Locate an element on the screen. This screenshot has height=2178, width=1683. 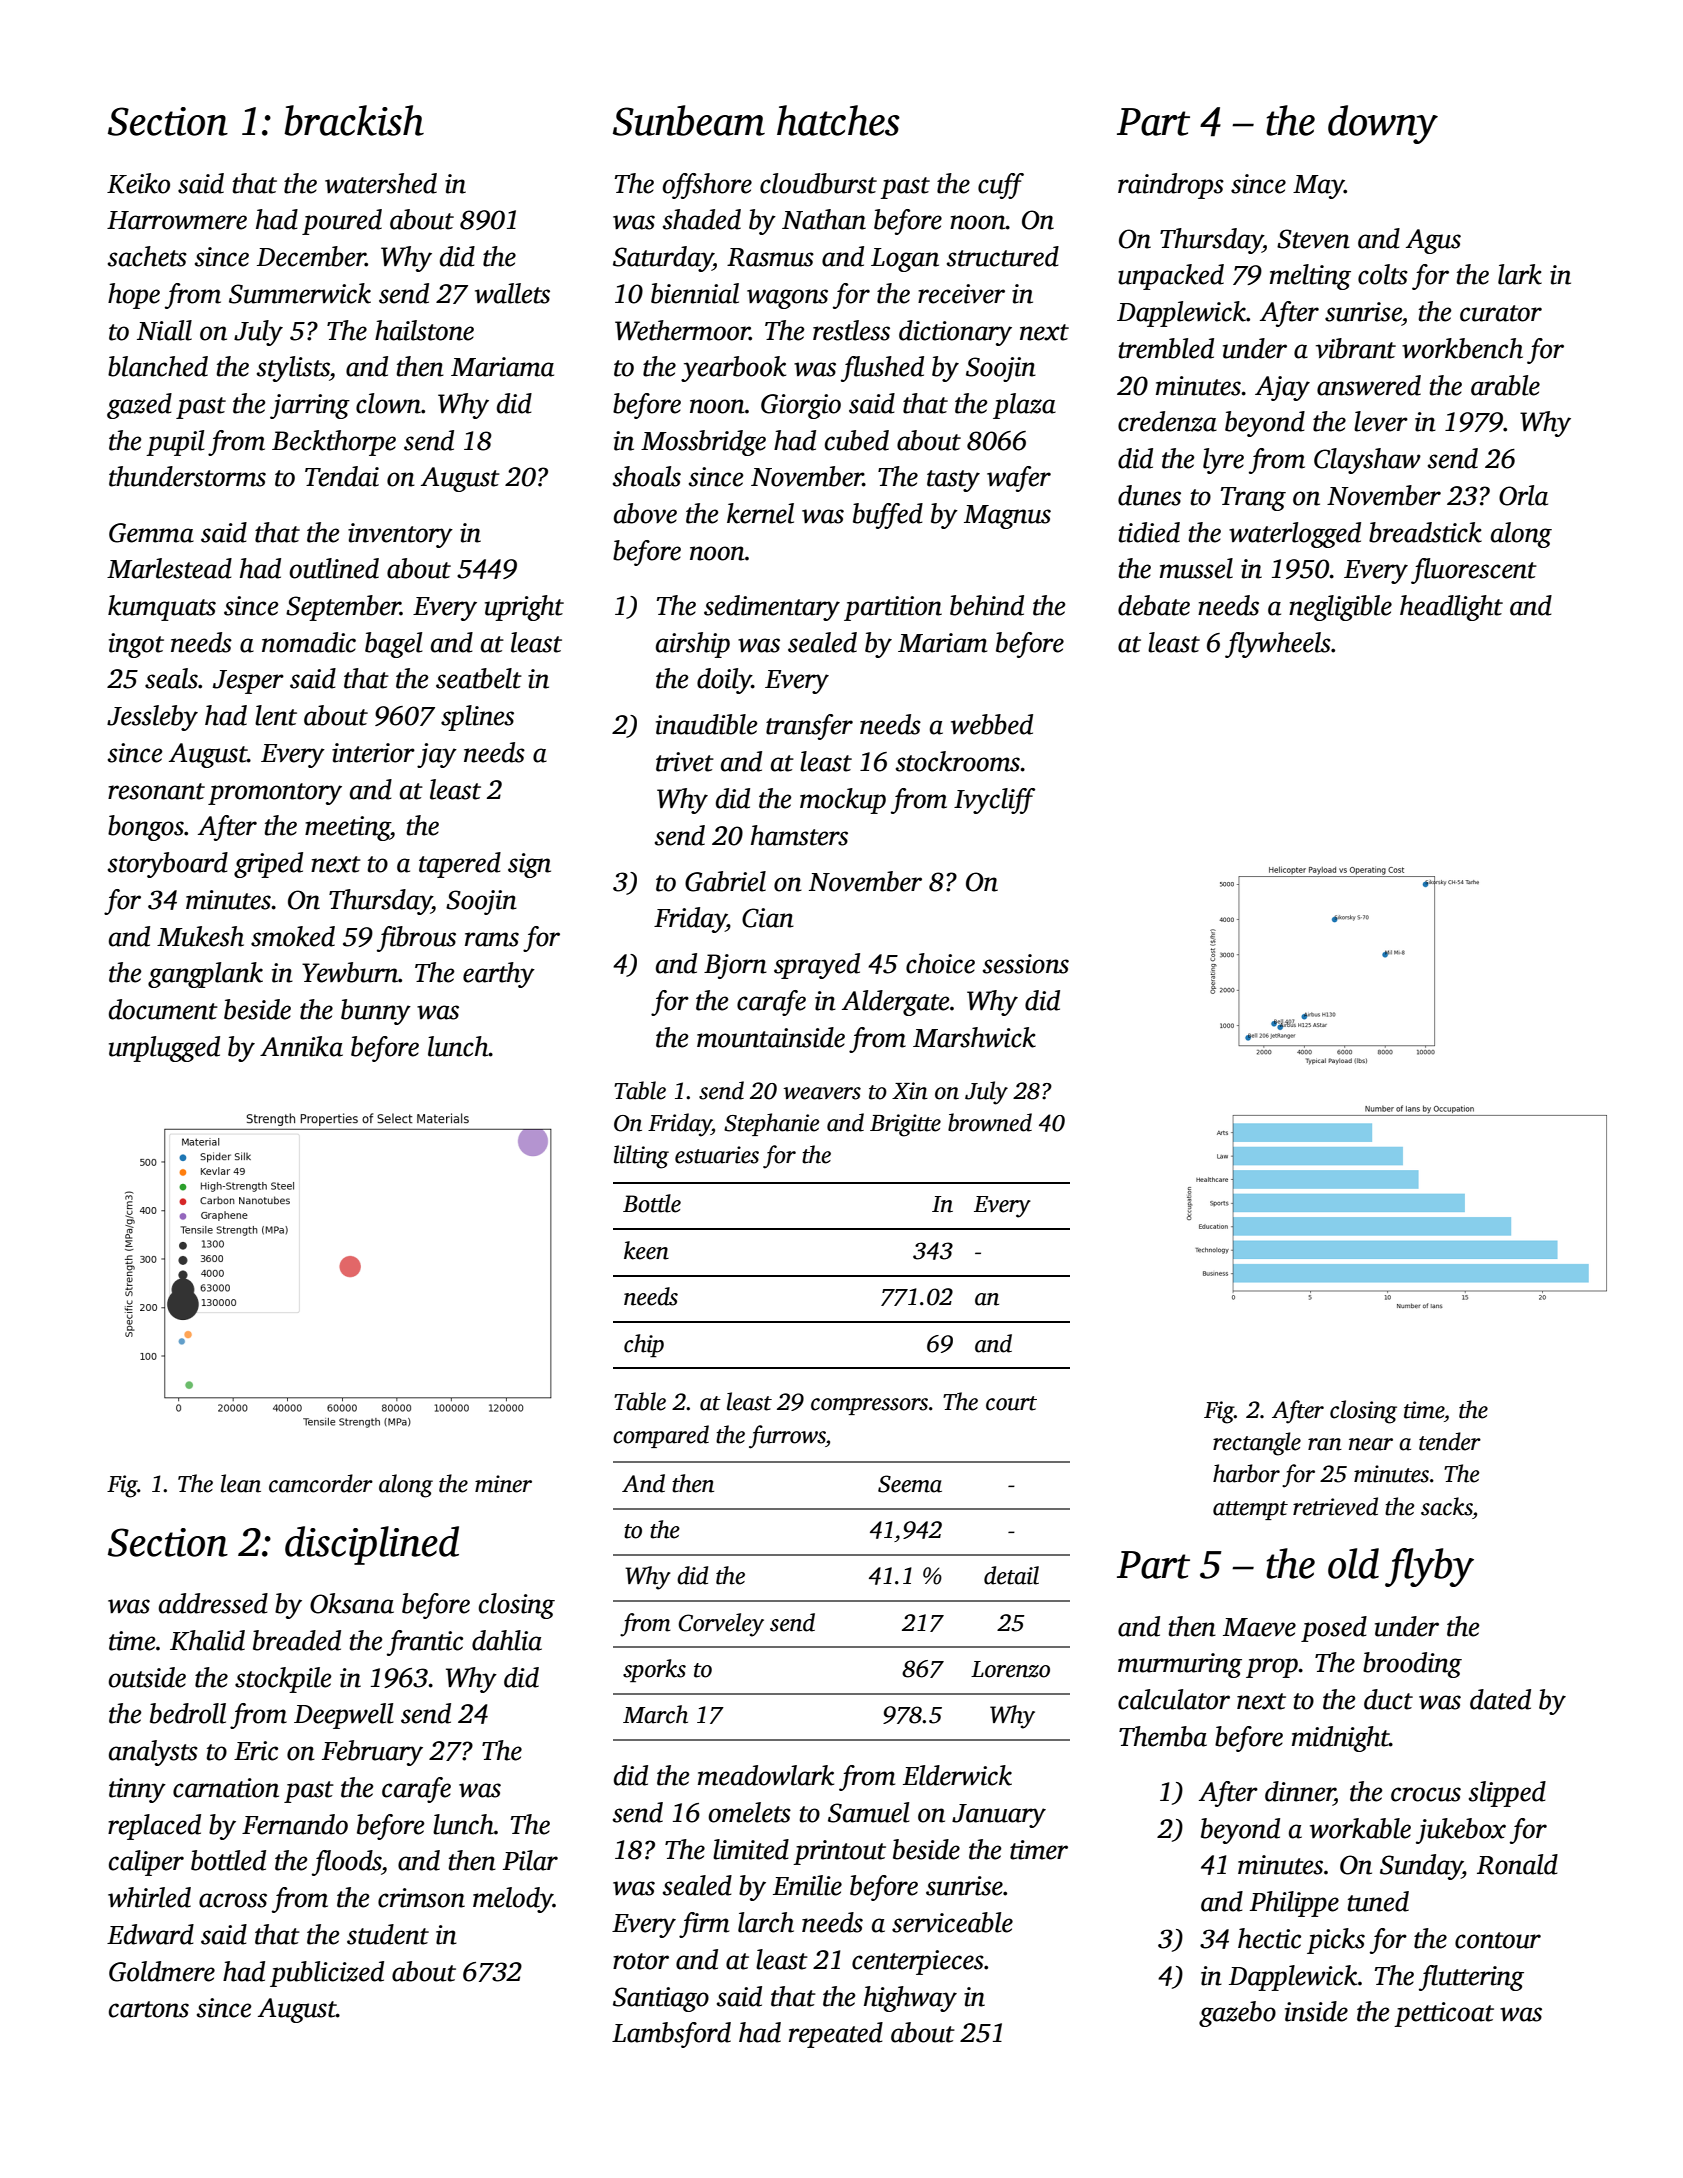
Rasmus is located at coordinates (770, 257).
